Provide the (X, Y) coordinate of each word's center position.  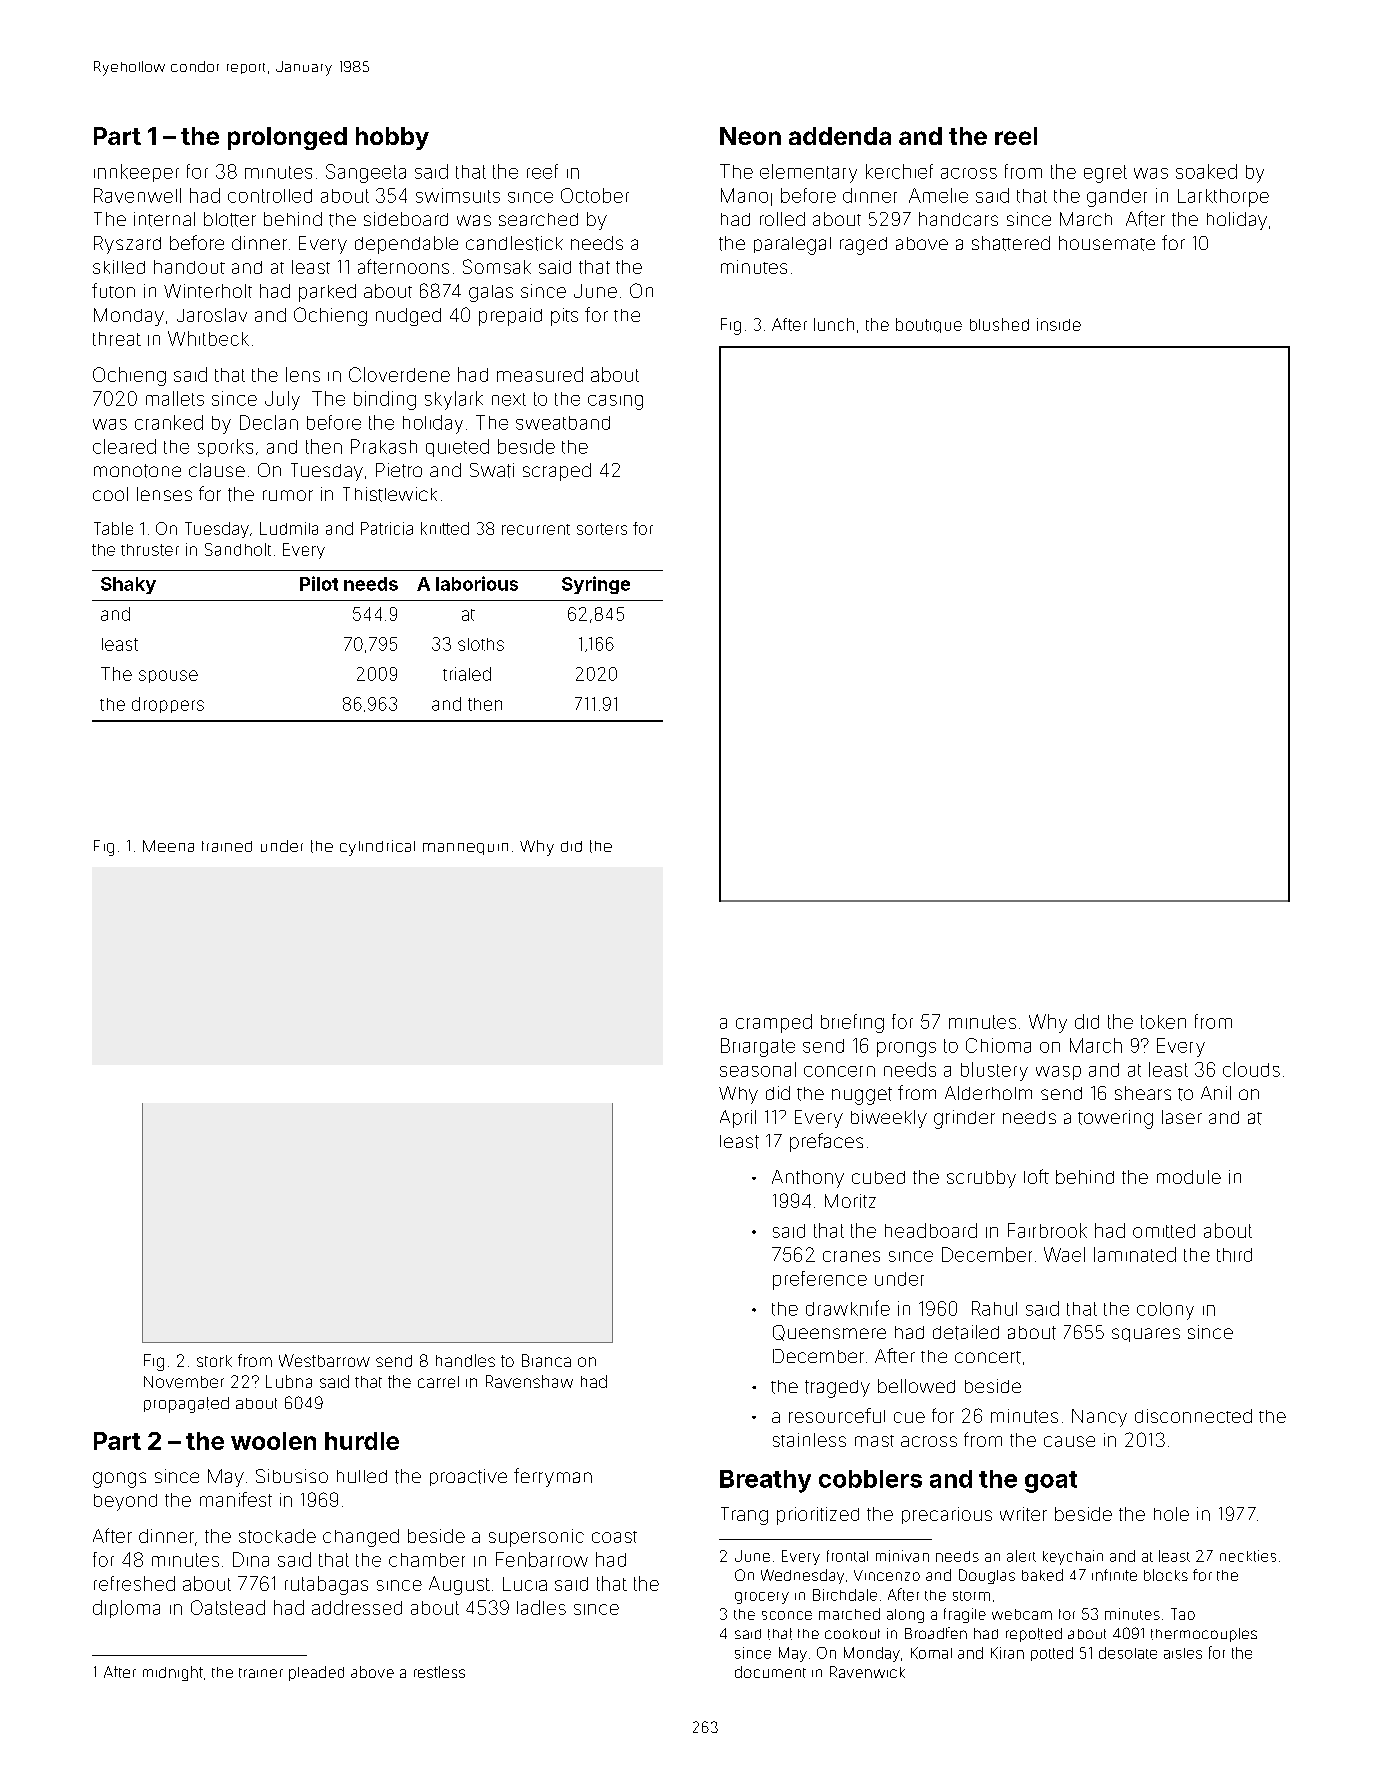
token (1163, 1022)
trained (227, 846)
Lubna (289, 1381)
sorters (602, 529)
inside (1059, 324)
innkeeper (136, 173)
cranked (169, 422)
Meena (168, 846)
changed (361, 1538)
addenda (840, 136)
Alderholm (988, 1093)
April (738, 1119)
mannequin (465, 849)
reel (1016, 136)
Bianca (546, 1360)
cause (1069, 1441)
